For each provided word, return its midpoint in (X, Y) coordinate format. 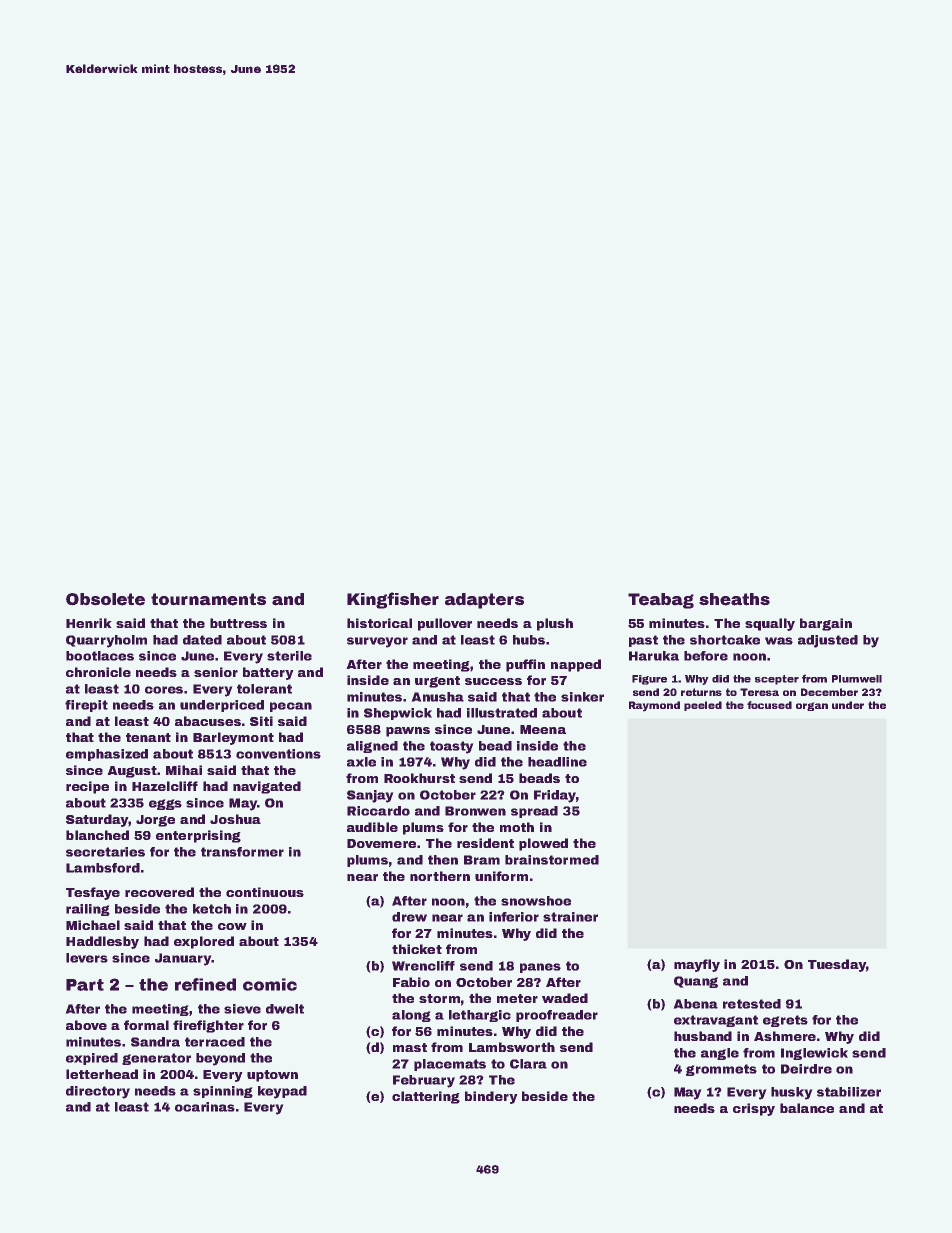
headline (557, 762)
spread (534, 812)
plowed (543, 844)
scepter (777, 680)
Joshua (235, 819)
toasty (452, 747)
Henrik (89, 623)
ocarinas (205, 1107)
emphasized (107, 755)
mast (410, 1047)
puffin (525, 665)
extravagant (716, 1021)
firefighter (208, 1026)
